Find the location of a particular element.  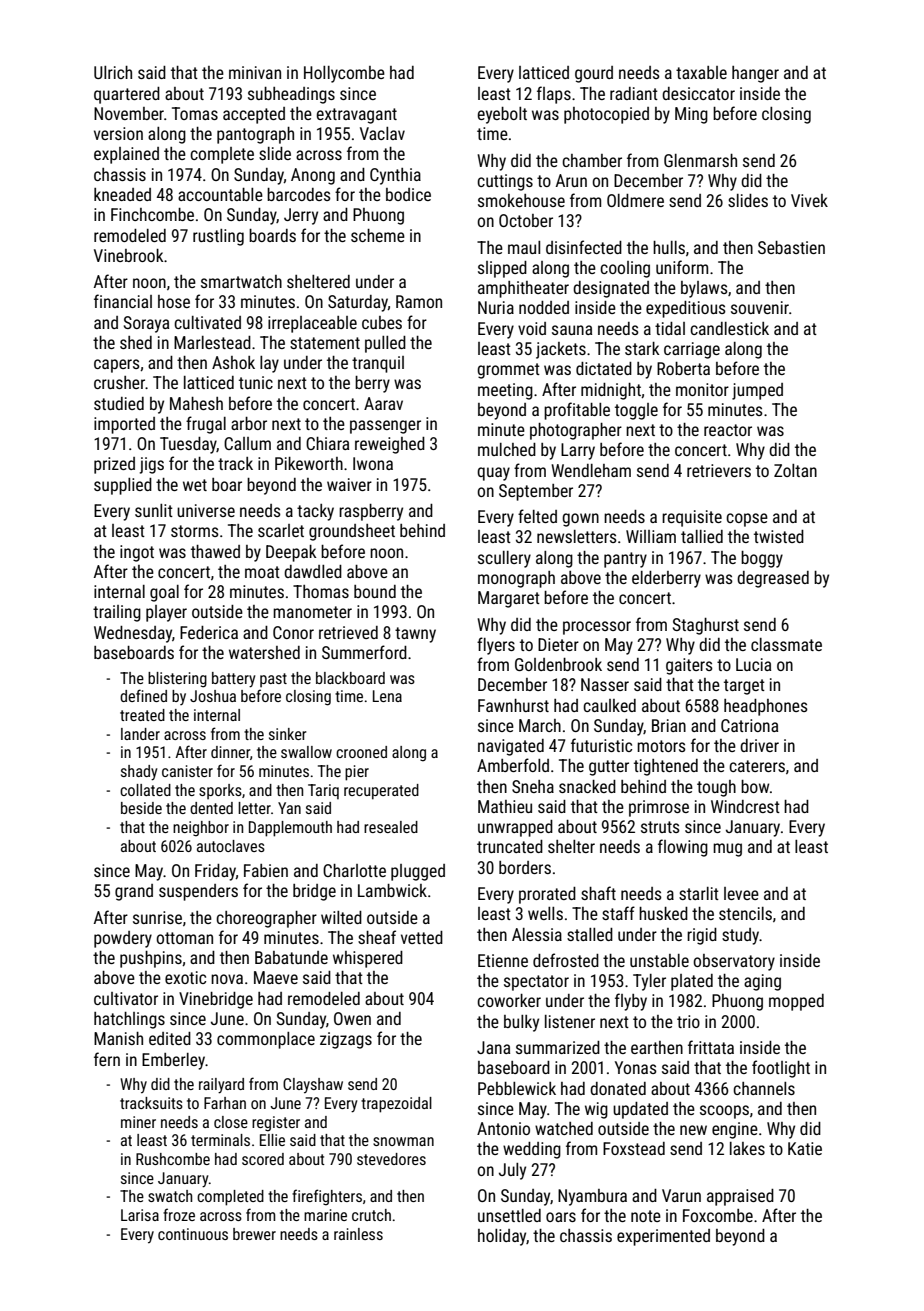

hanger is located at coordinates (755, 74).
